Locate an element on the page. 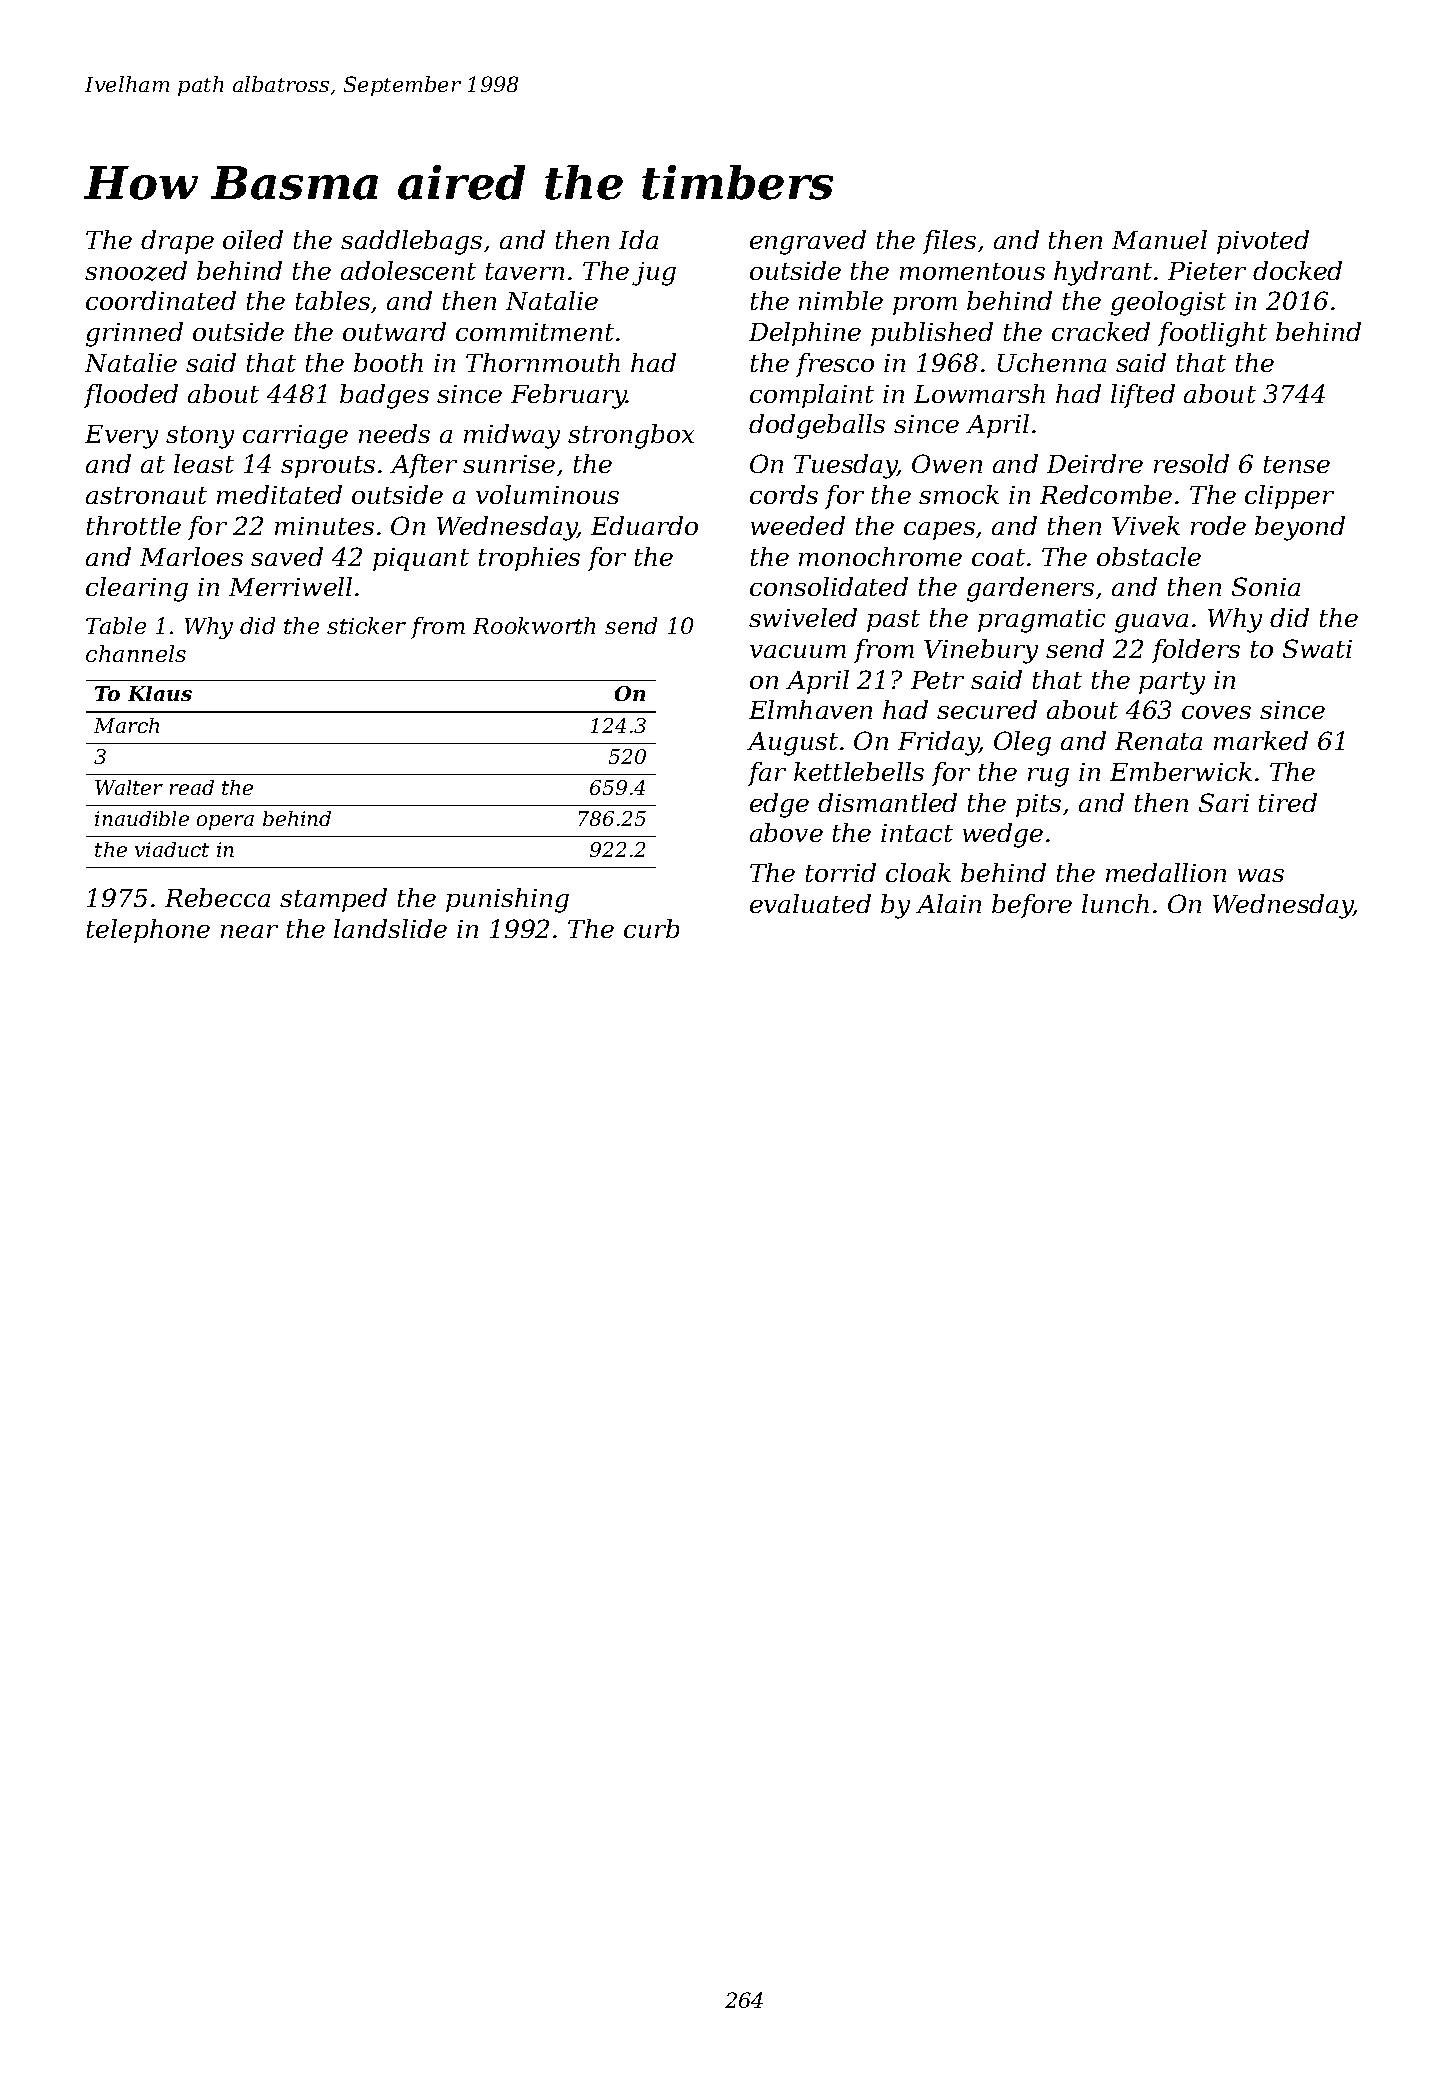 The width and height of the image is (1450, 2100). Swati is located at coordinates (1317, 648).
